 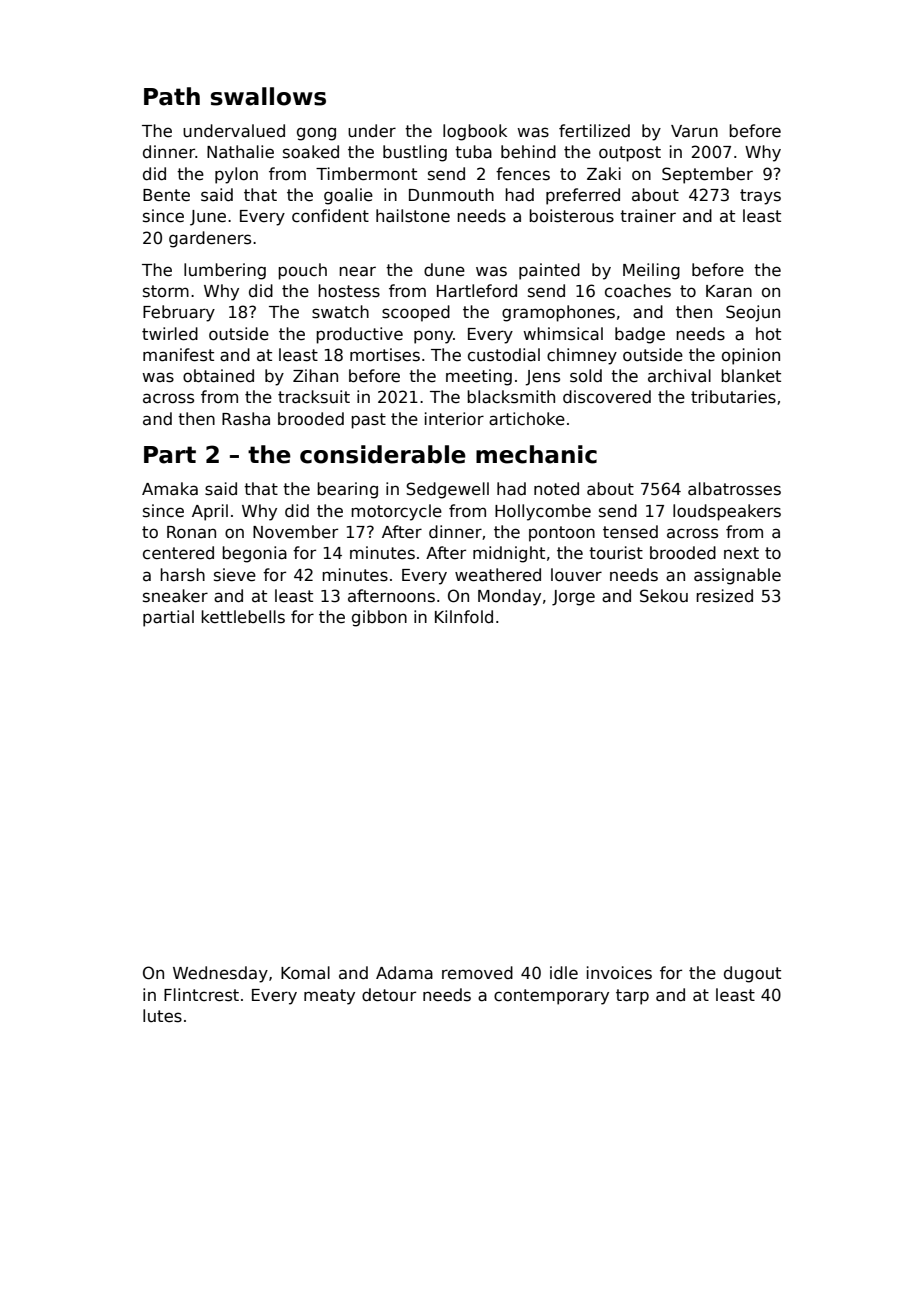 I want to click on meaty, so click(x=329, y=997).
